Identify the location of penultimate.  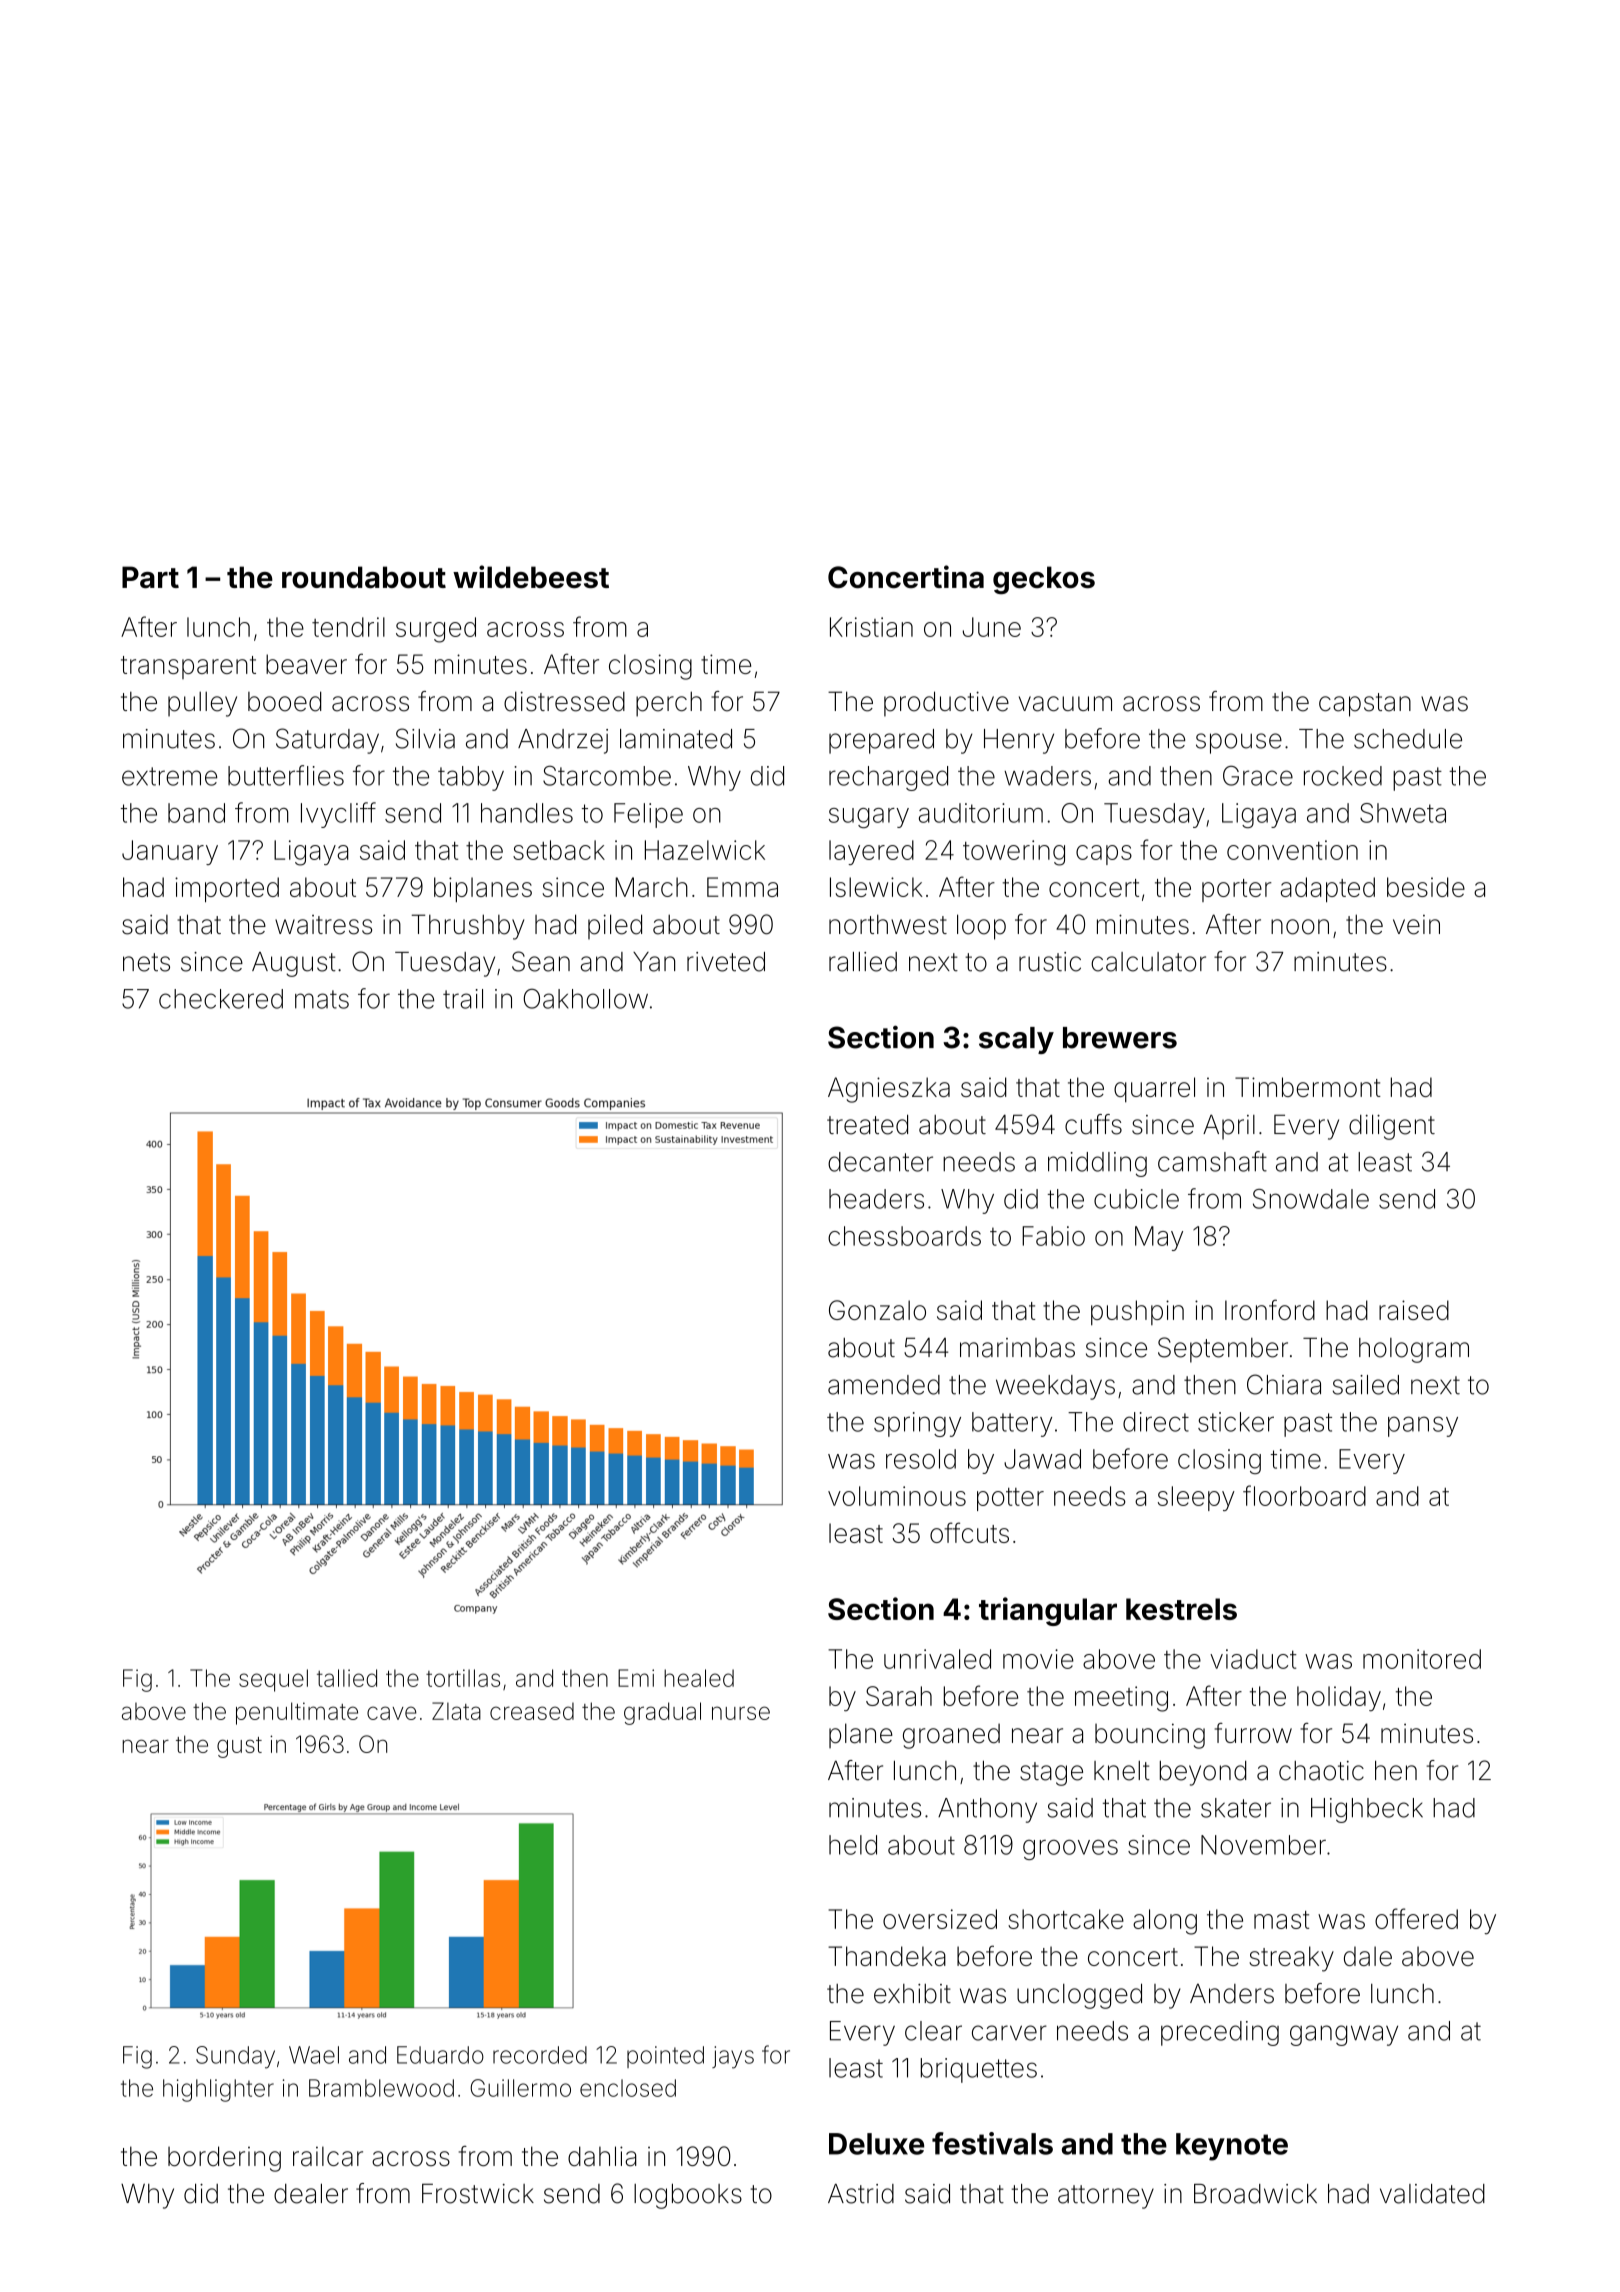
(297, 1713).
